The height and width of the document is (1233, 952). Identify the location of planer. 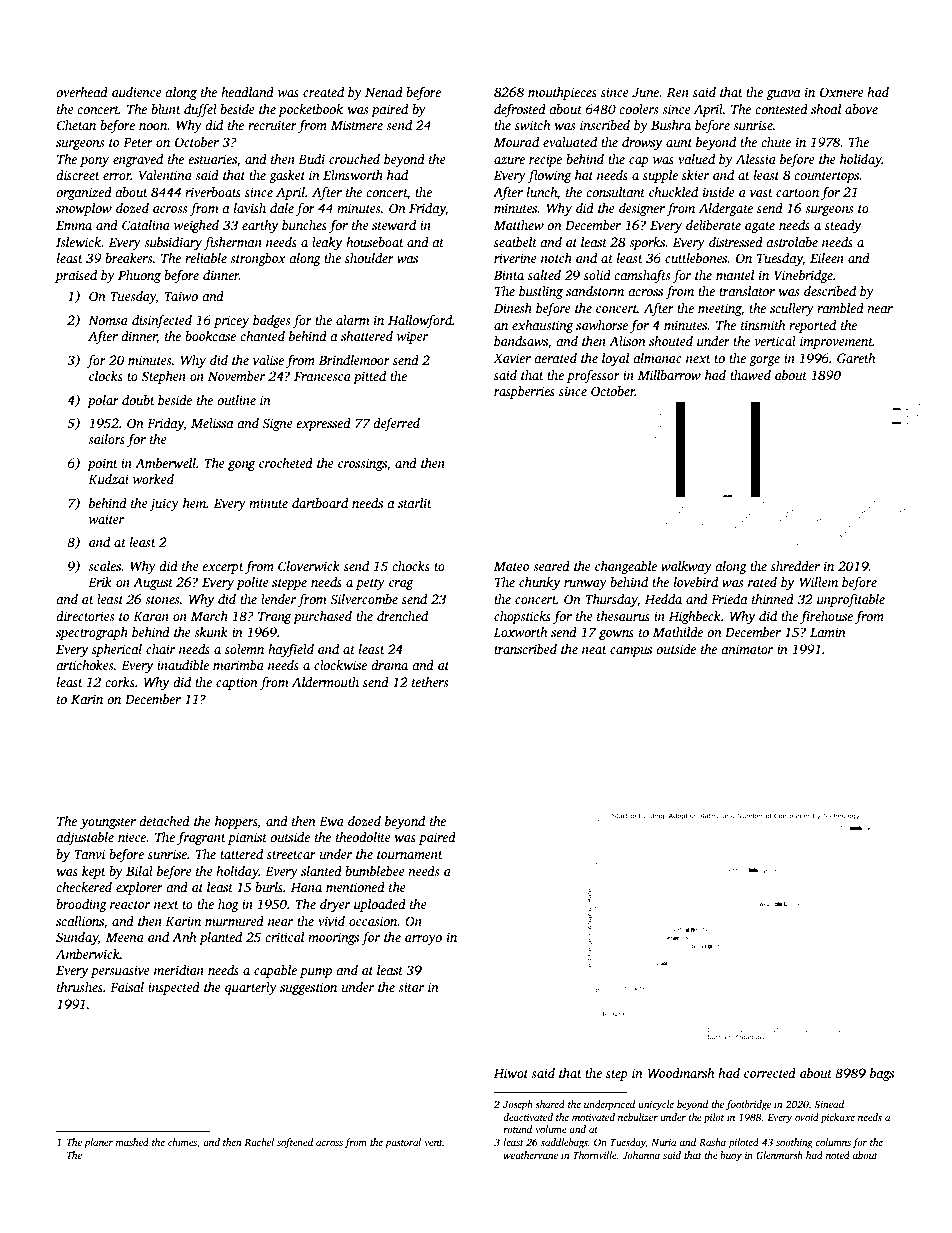
(98, 1143).
